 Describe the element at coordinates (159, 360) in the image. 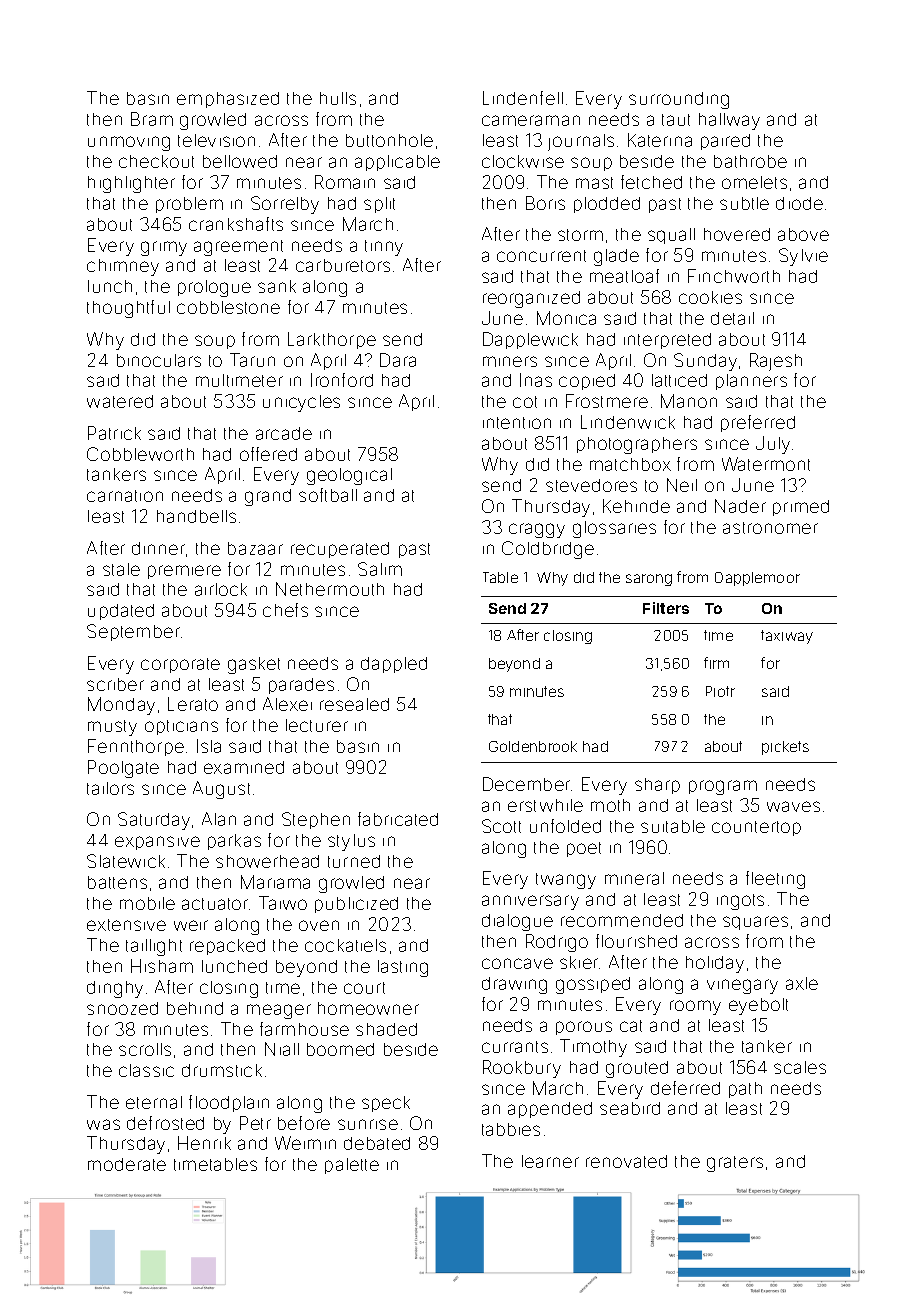

I see `binoculars` at that location.
